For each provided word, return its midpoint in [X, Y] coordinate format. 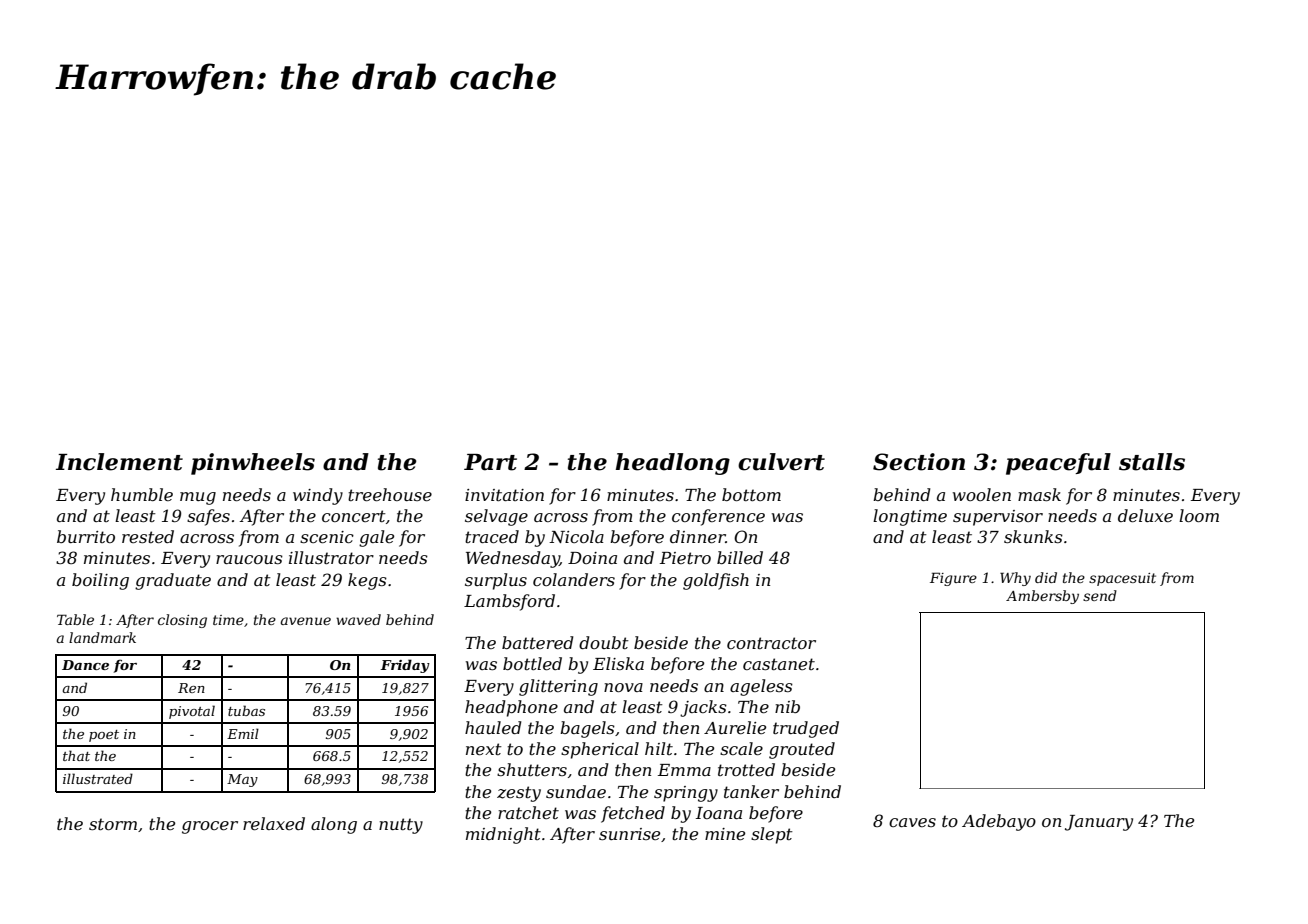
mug [198, 498]
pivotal [192, 712]
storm [113, 824]
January [1099, 823]
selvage [496, 517]
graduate [173, 581]
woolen [982, 494]
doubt [604, 642]
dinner [698, 536]
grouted [802, 750]
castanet [779, 664]
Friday [405, 666]
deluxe [1145, 515]
